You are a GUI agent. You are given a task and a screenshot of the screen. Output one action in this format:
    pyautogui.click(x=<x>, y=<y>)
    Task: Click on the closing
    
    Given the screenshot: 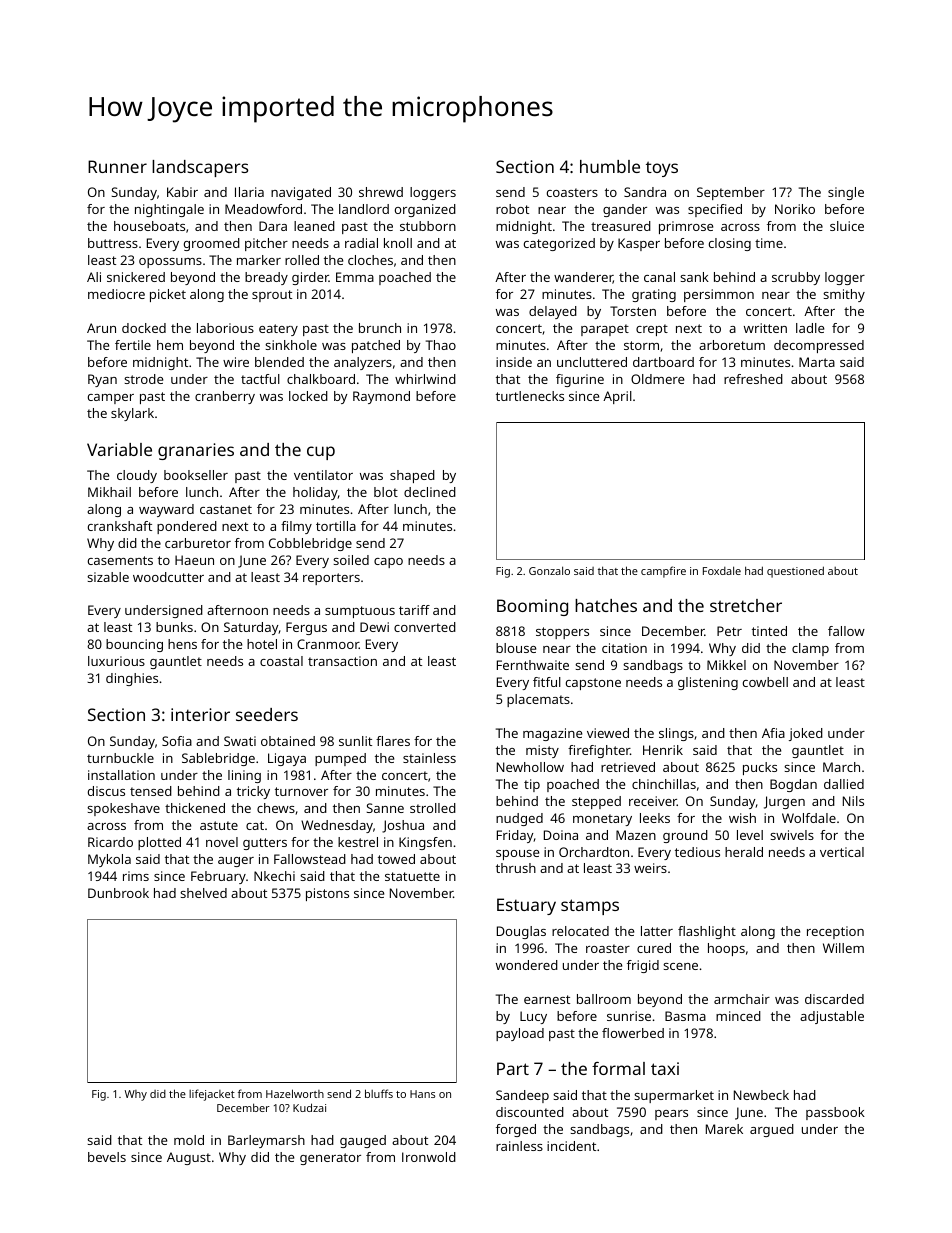 What is the action you would take?
    pyautogui.click(x=730, y=244)
